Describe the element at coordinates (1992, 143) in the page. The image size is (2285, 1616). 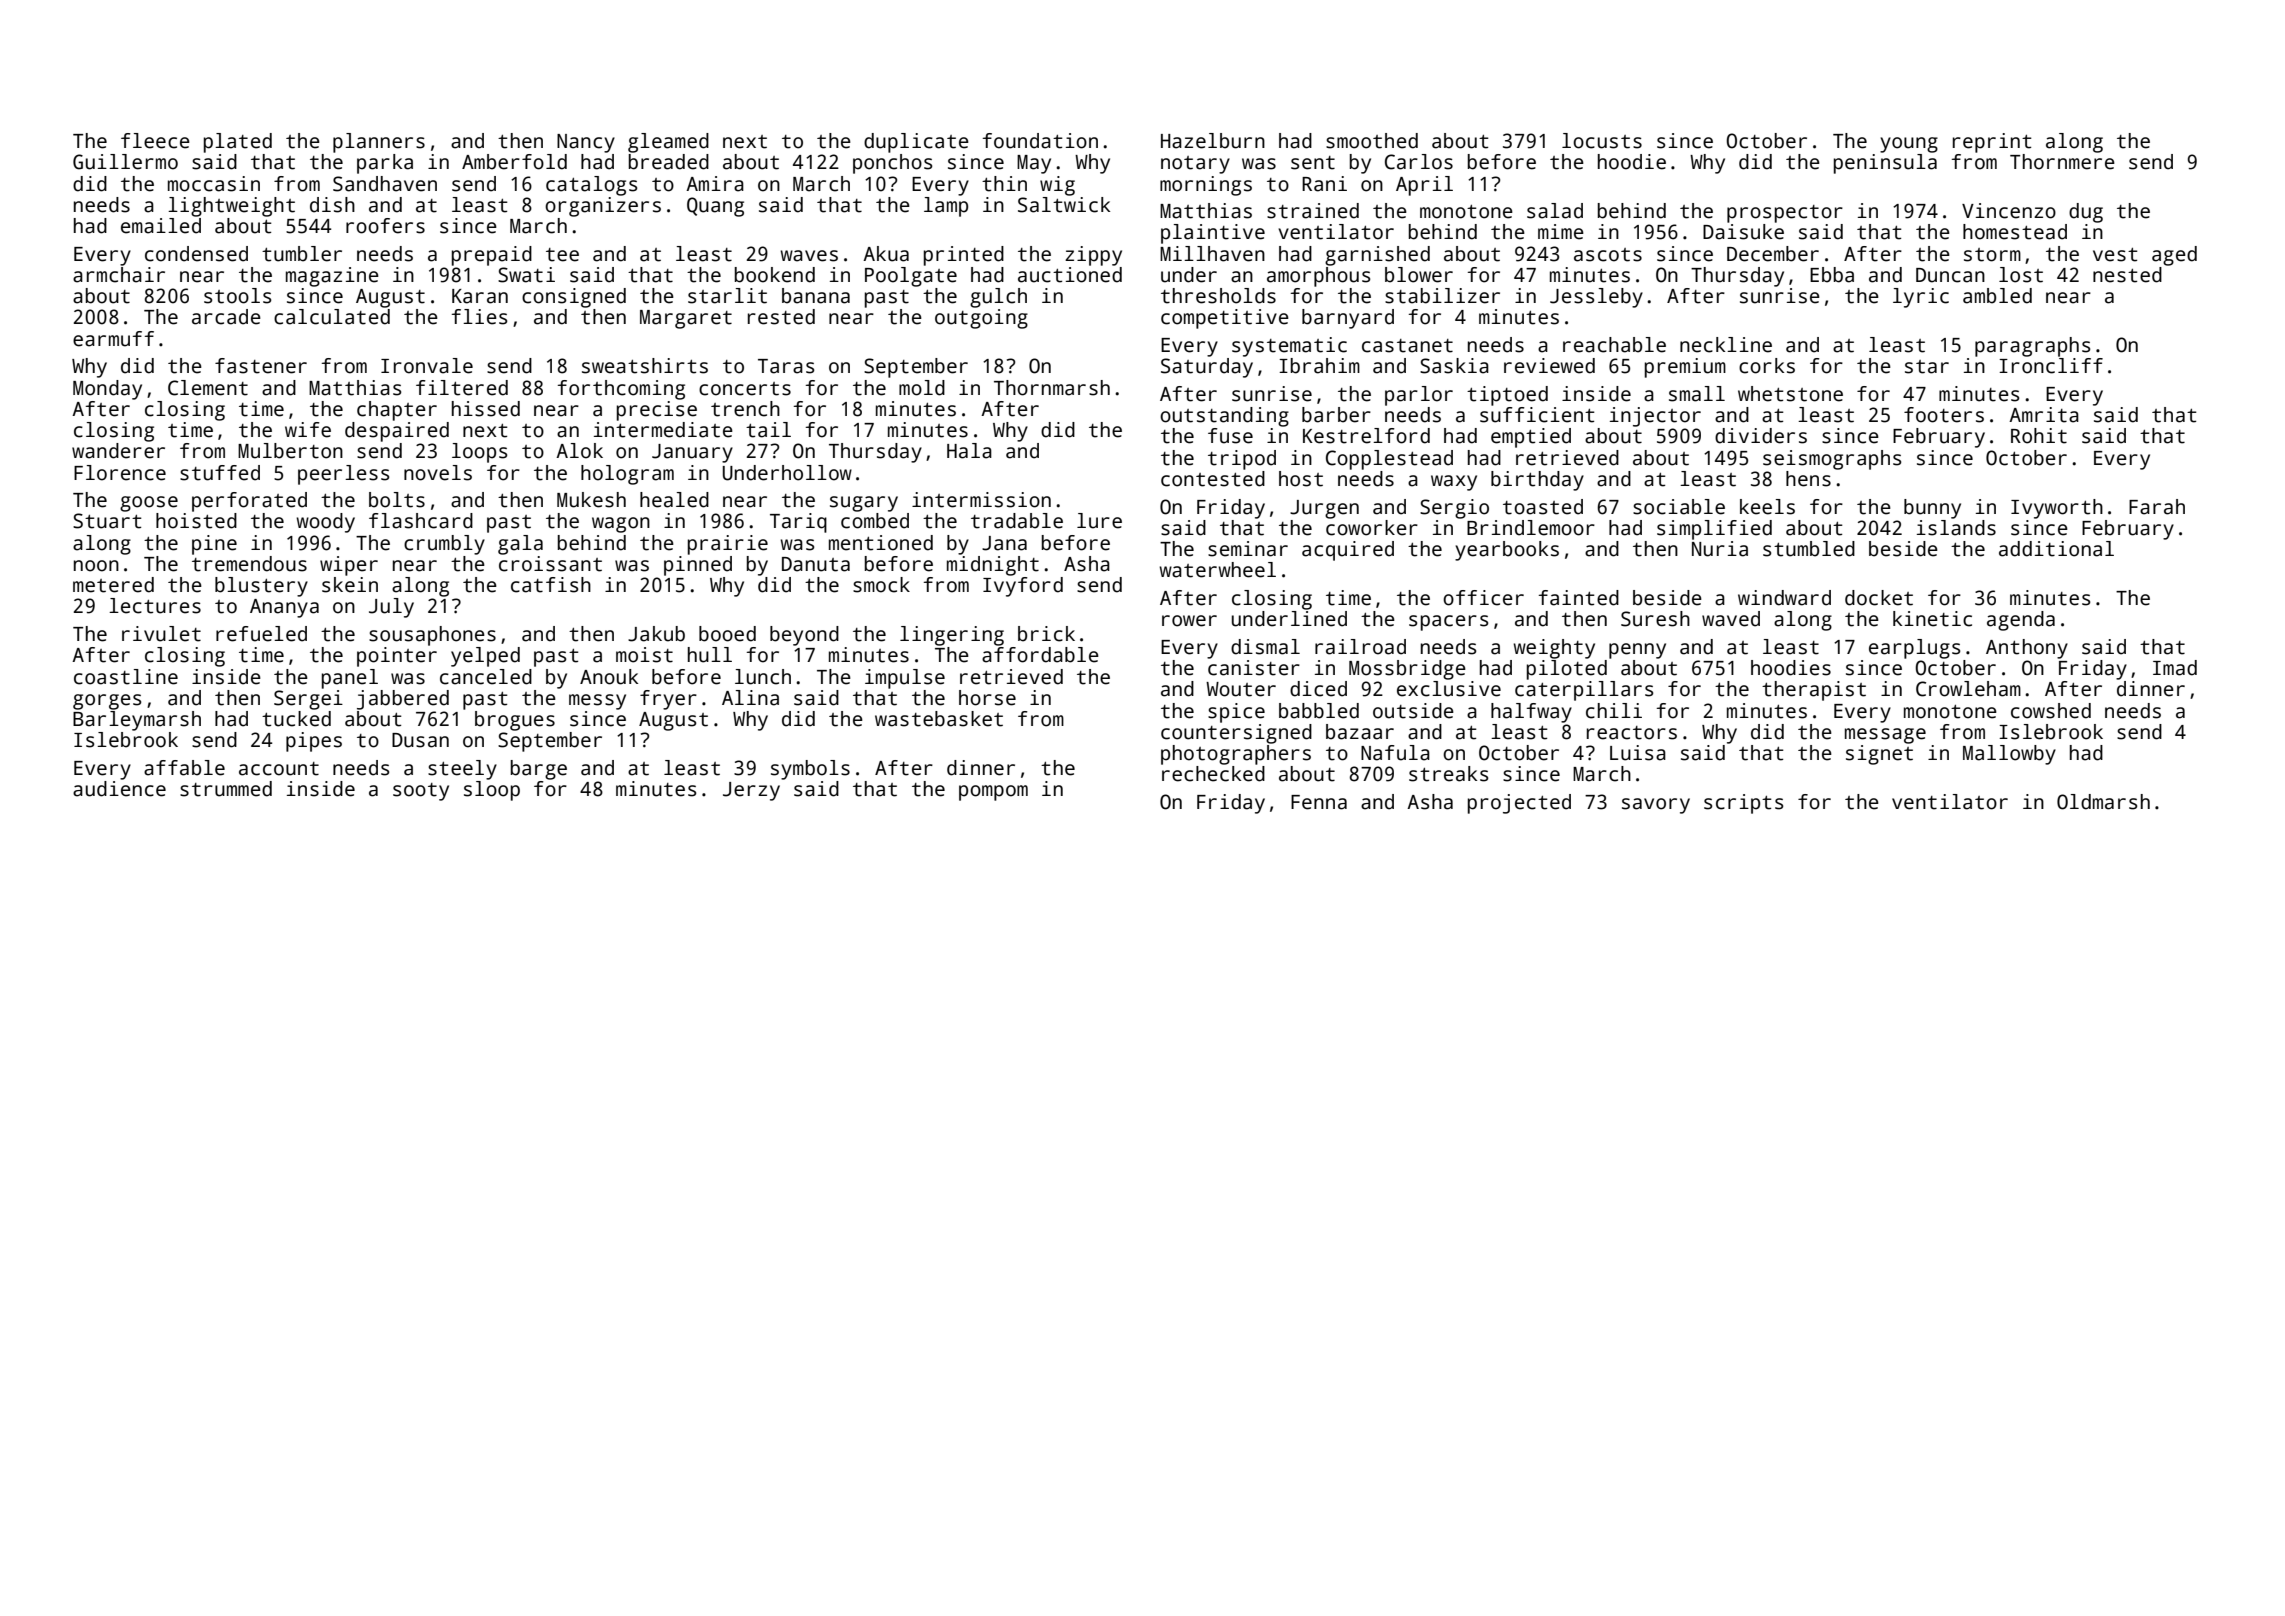
I see `reprint` at that location.
